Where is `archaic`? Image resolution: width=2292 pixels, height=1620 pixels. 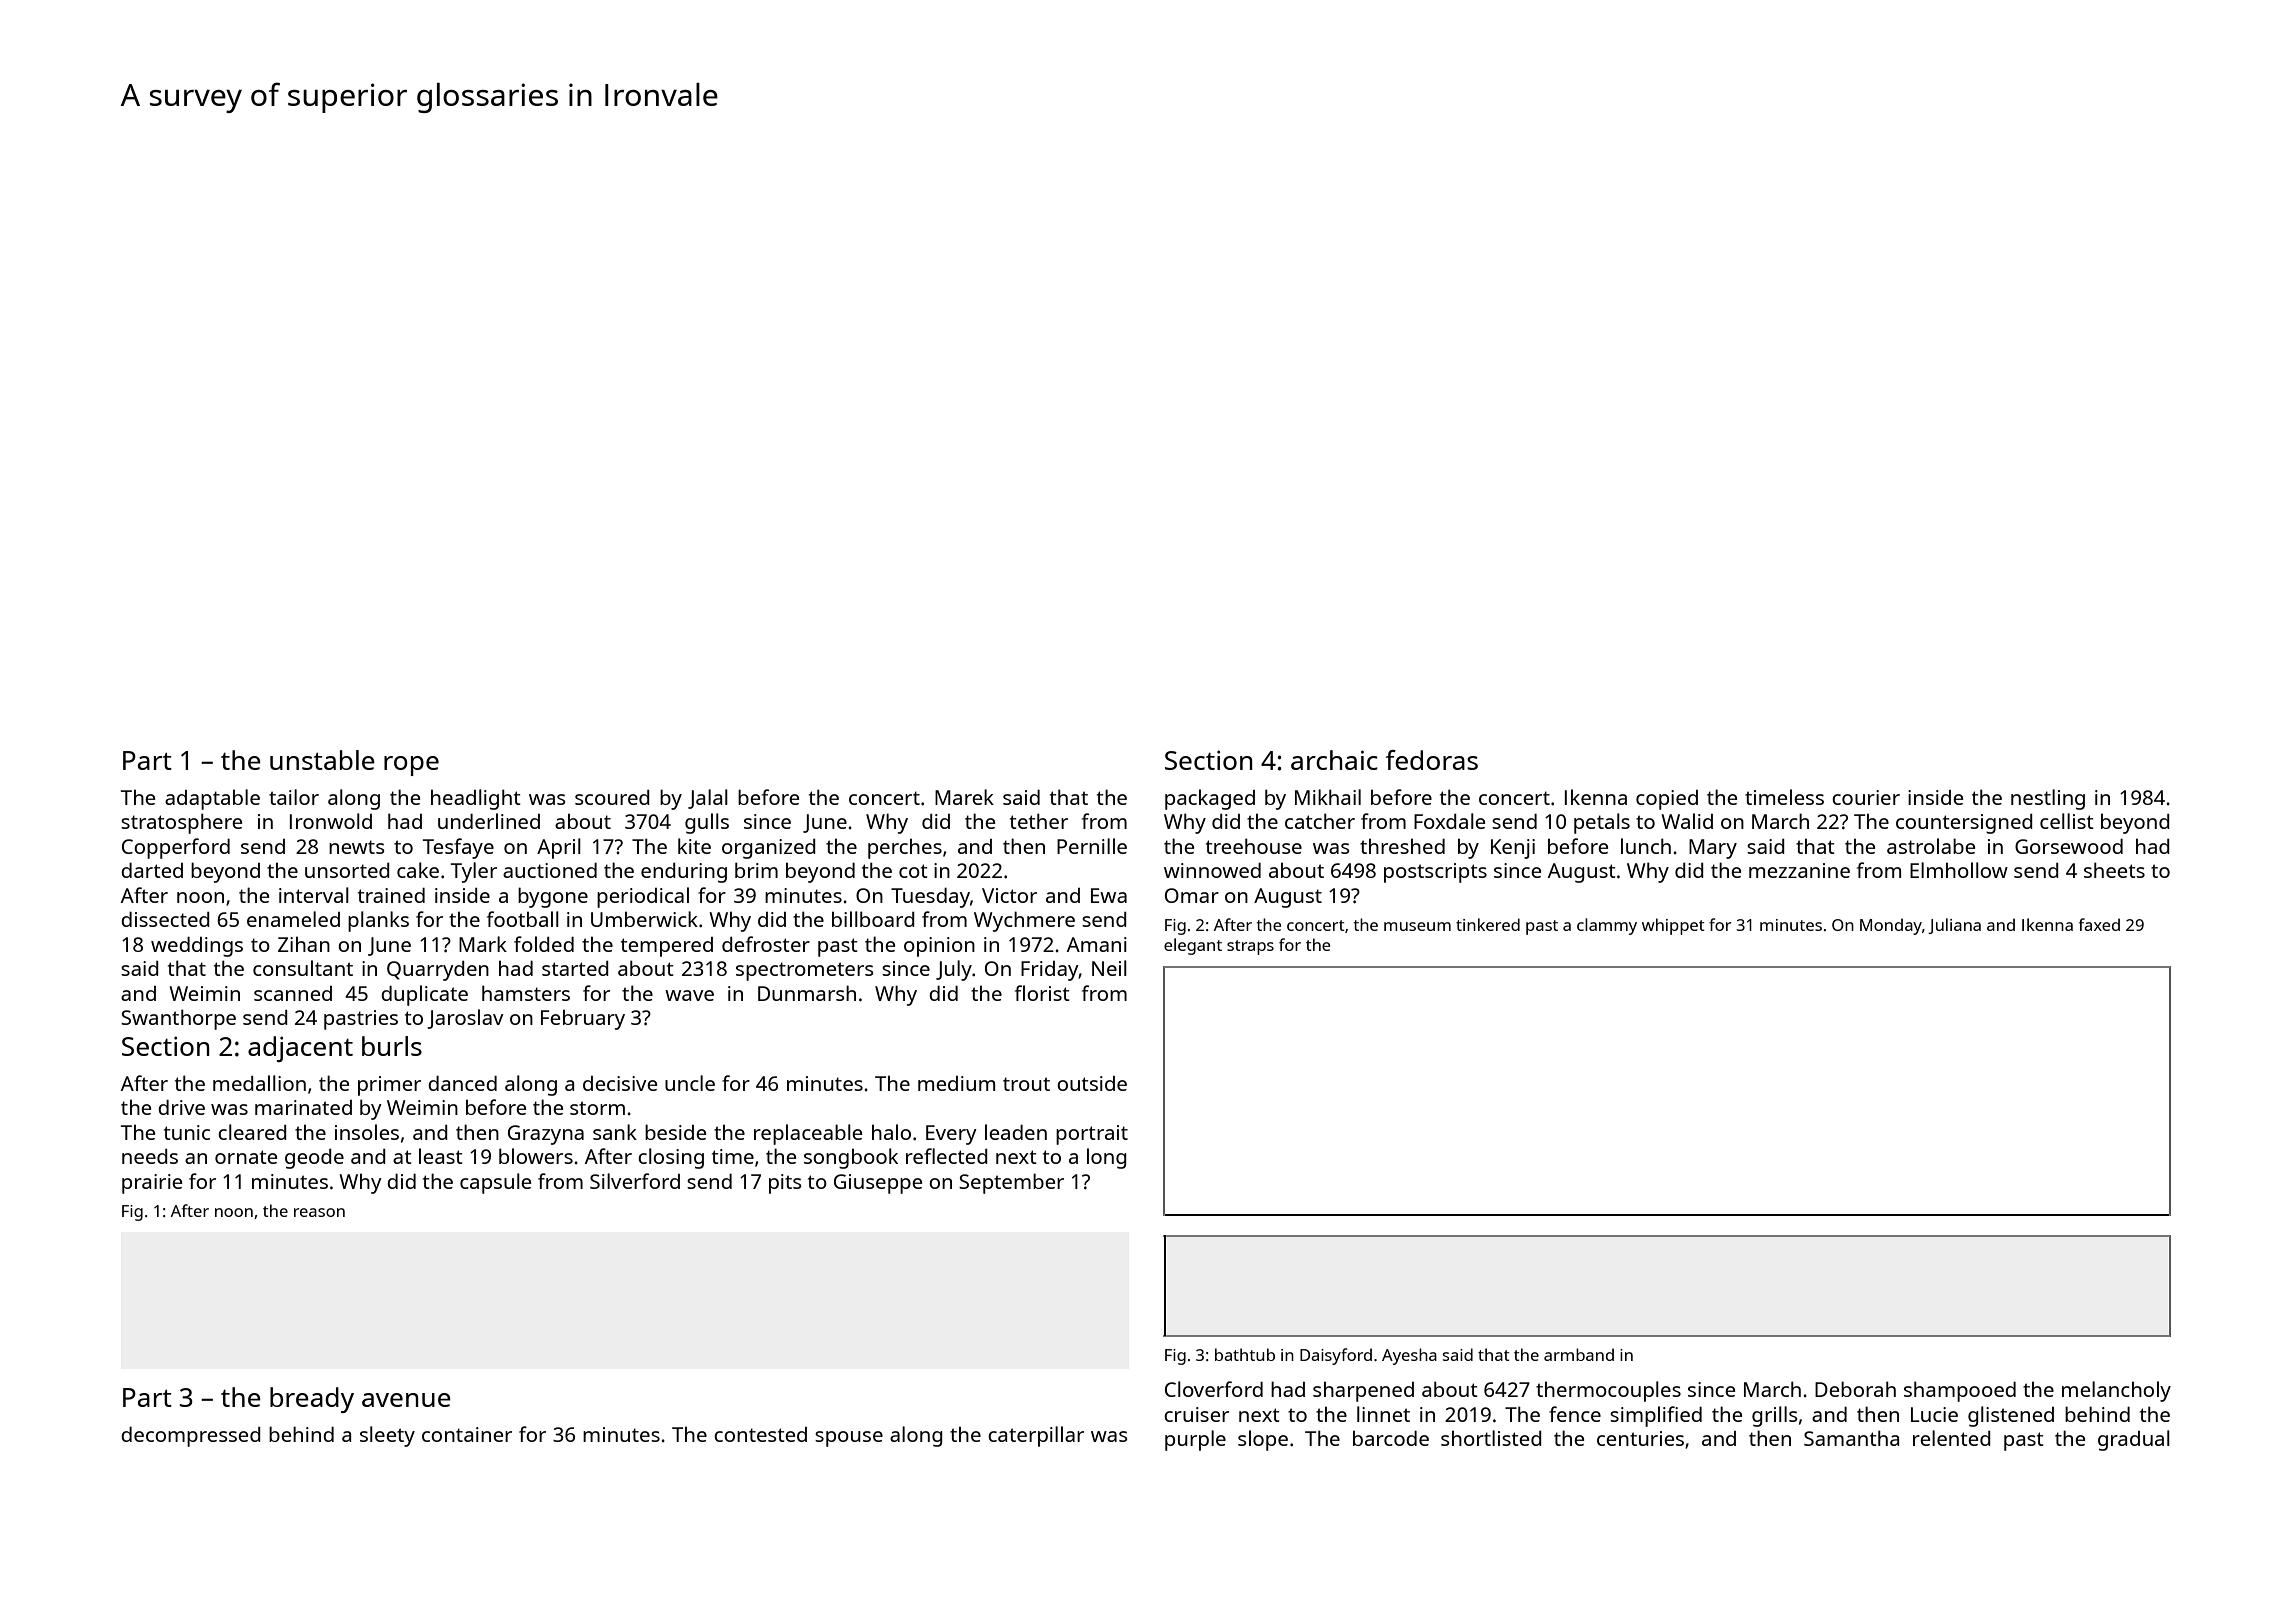
archaic is located at coordinates (1334, 760).
